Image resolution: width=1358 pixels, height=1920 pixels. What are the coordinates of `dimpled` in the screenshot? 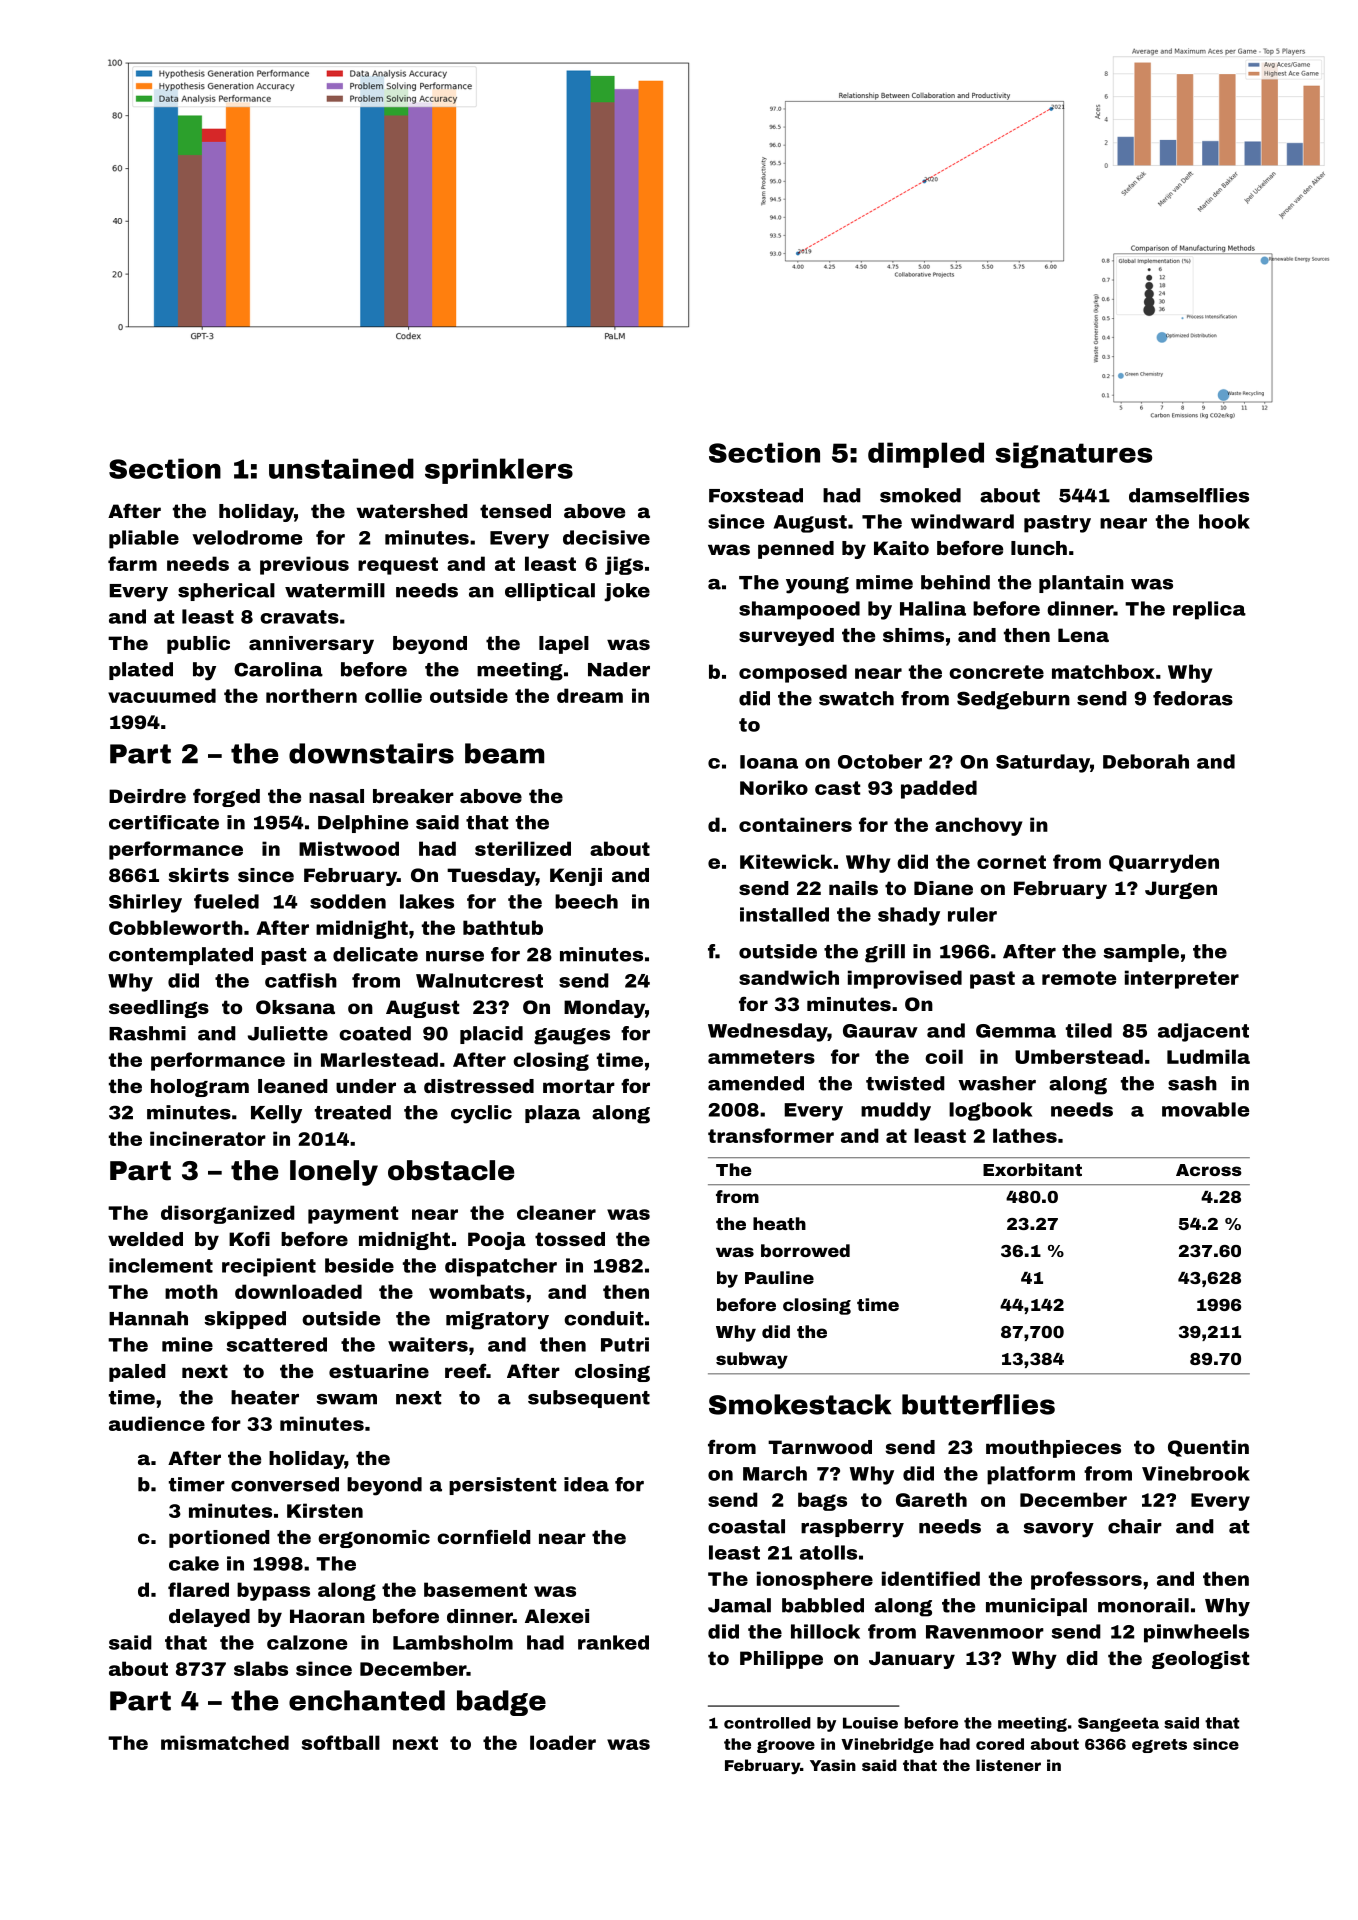 It's located at (926, 455).
